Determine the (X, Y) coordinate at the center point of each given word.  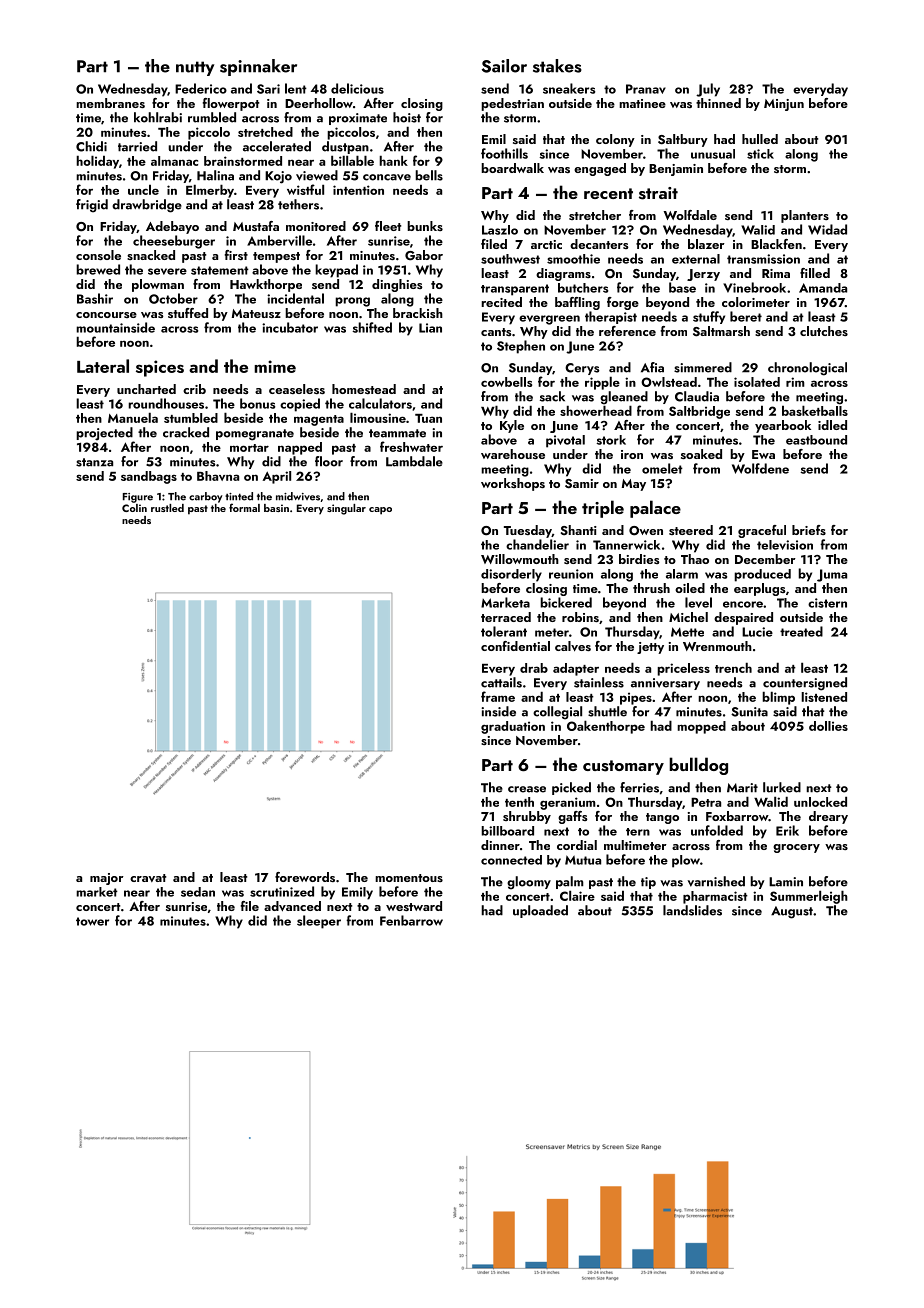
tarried (137, 146)
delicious (357, 88)
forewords (305, 877)
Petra (706, 802)
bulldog (698, 766)
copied (300, 405)
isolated (757, 382)
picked (571, 788)
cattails (501, 682)
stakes (557, 66)
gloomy (529, 883)
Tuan (428, 418)
